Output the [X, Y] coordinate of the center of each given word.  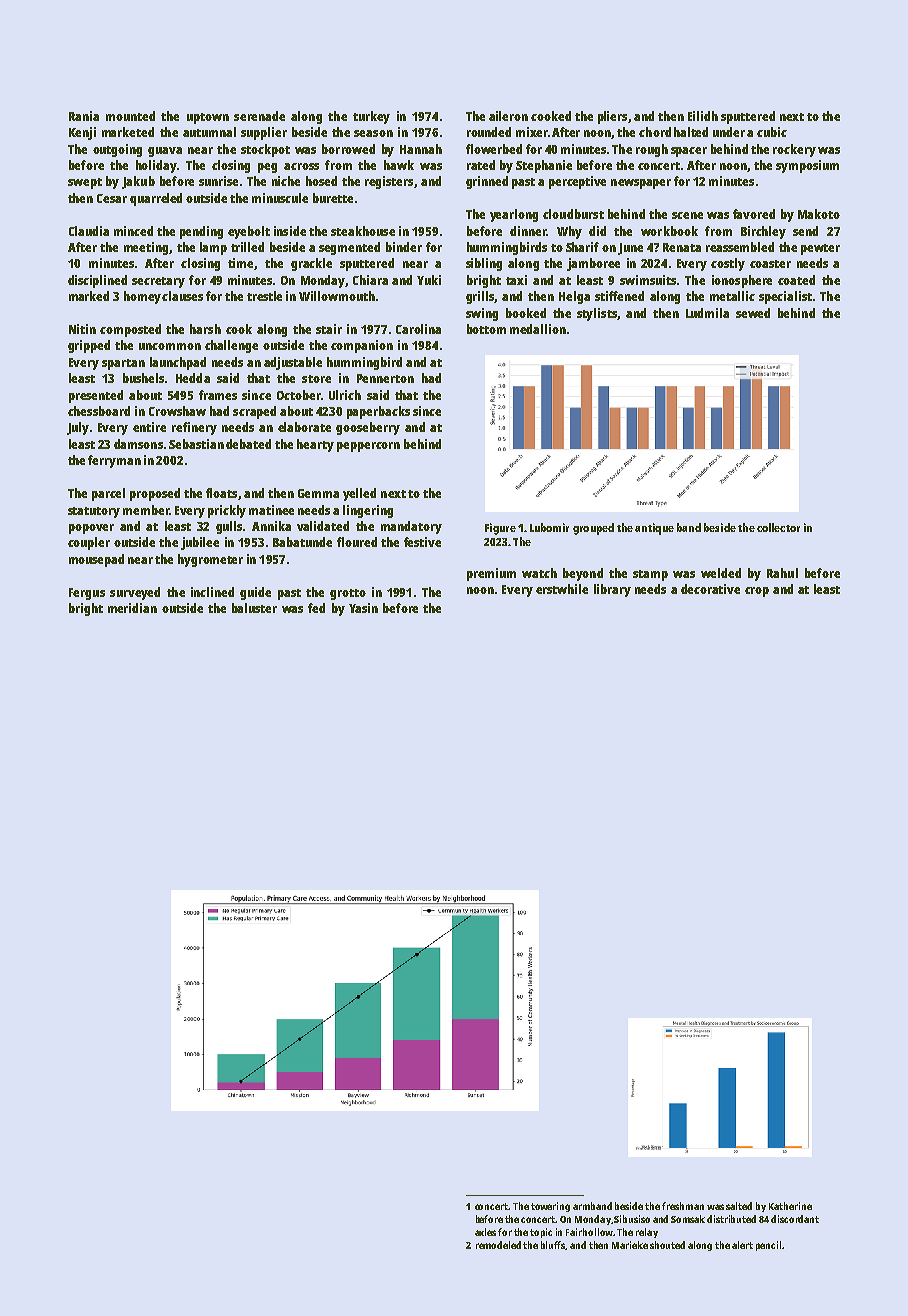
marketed [128, 132]
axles [485, 1232]
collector [778, 527]
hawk [399, 165]
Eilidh [703, 116]
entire [149, 427]
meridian [132, 608]
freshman [683, 1206]
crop [757, 592]
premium [491, 574]
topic [541, 1233]
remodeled [498, 1245]
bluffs [553, 1245]
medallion [538, 329]
